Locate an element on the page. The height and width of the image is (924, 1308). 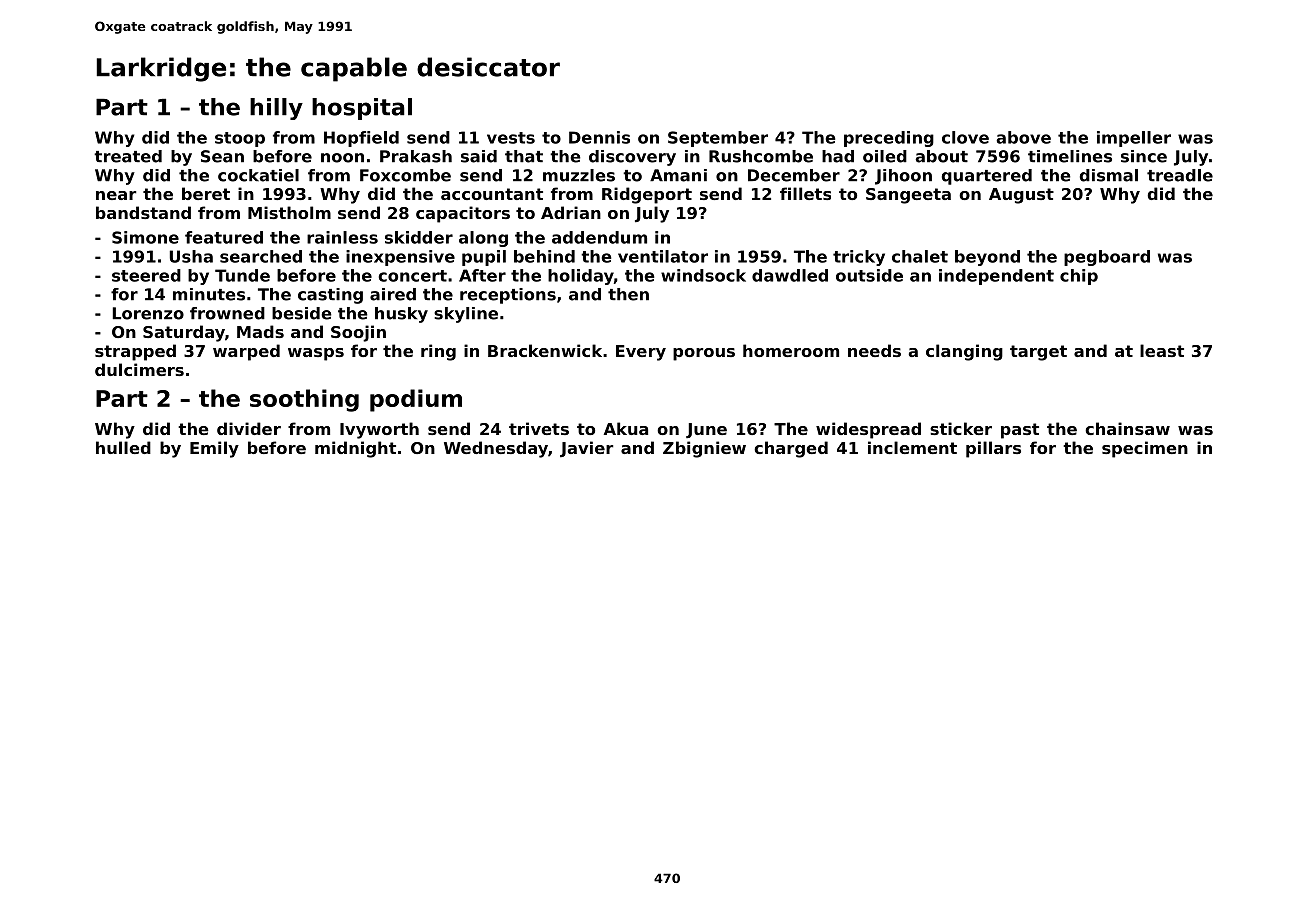
treadle is located at coordinates (1180, 175).
